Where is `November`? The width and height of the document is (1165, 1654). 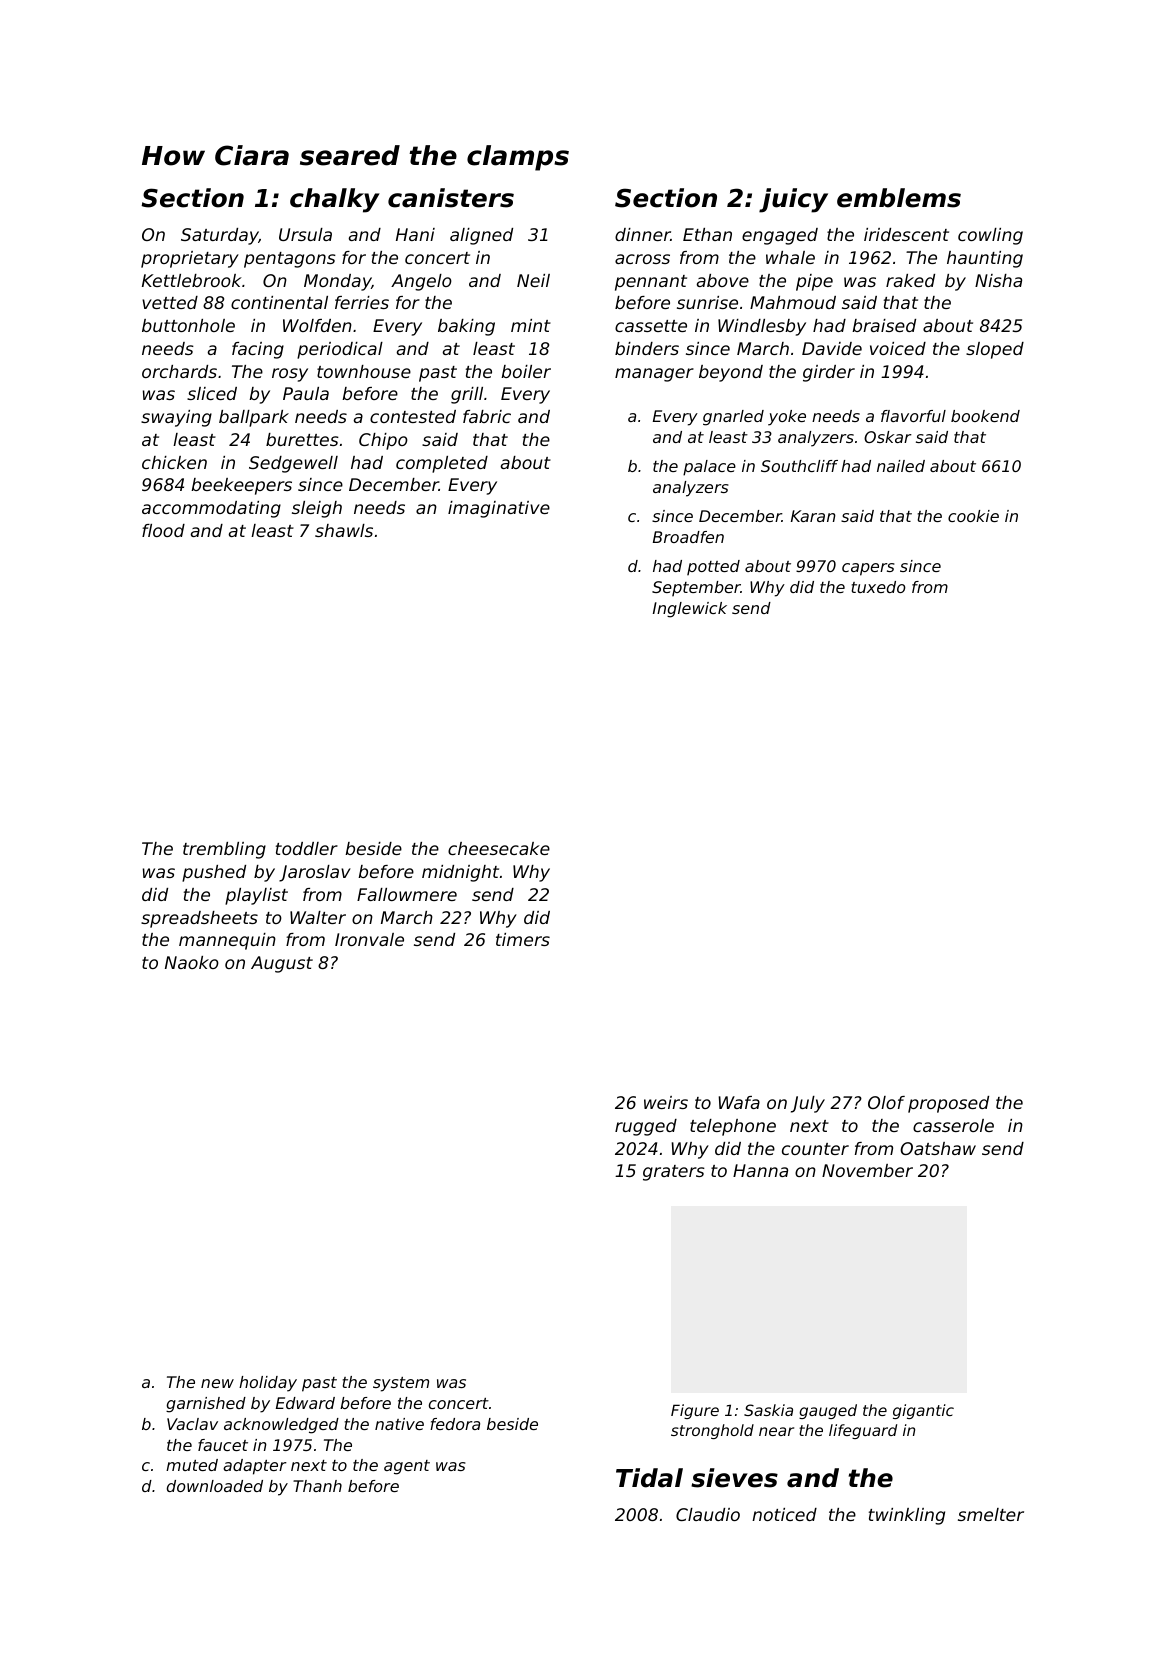 November is located at coordinates (867, 1170).
